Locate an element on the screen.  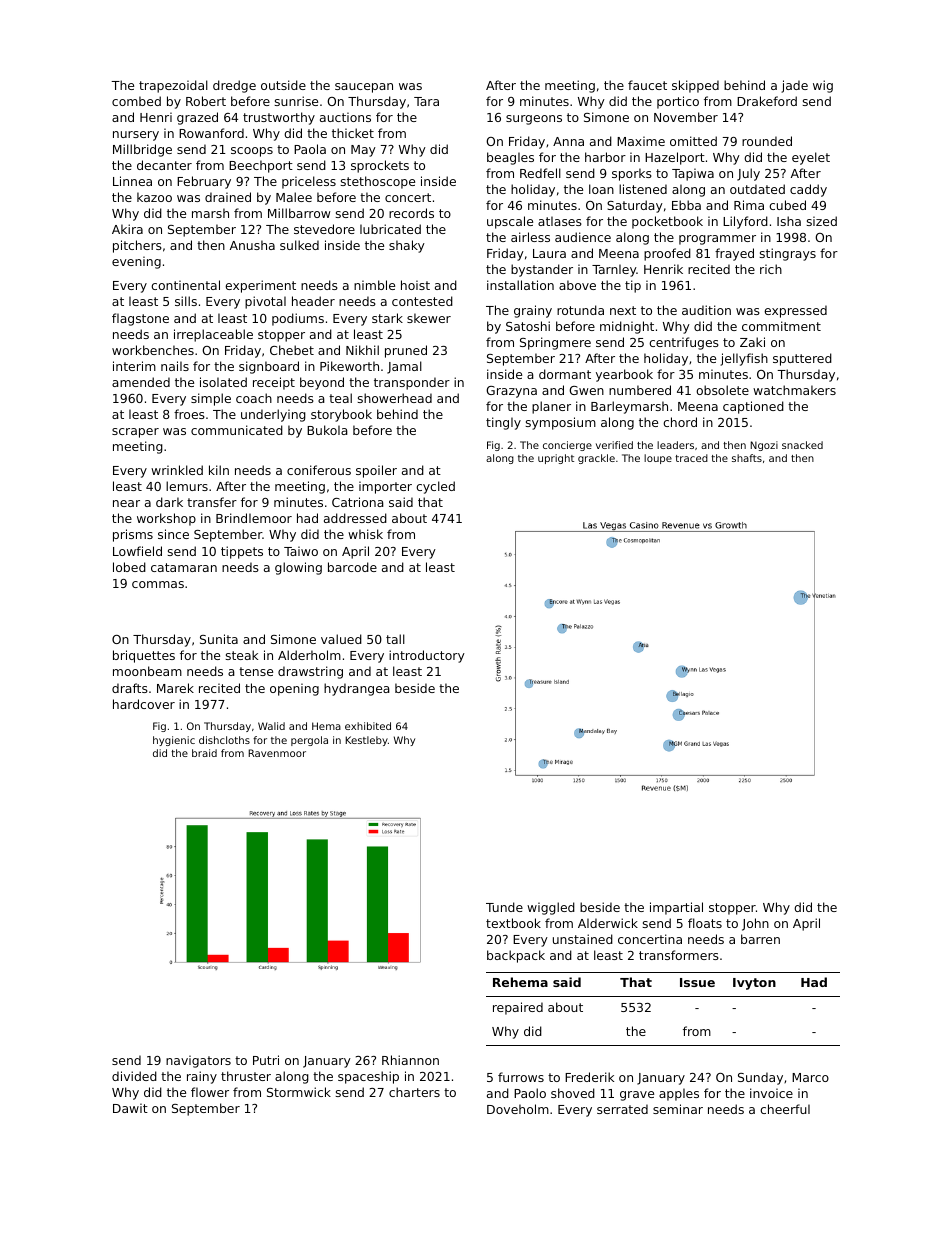
introductory is located at coordinates (427, 656).
